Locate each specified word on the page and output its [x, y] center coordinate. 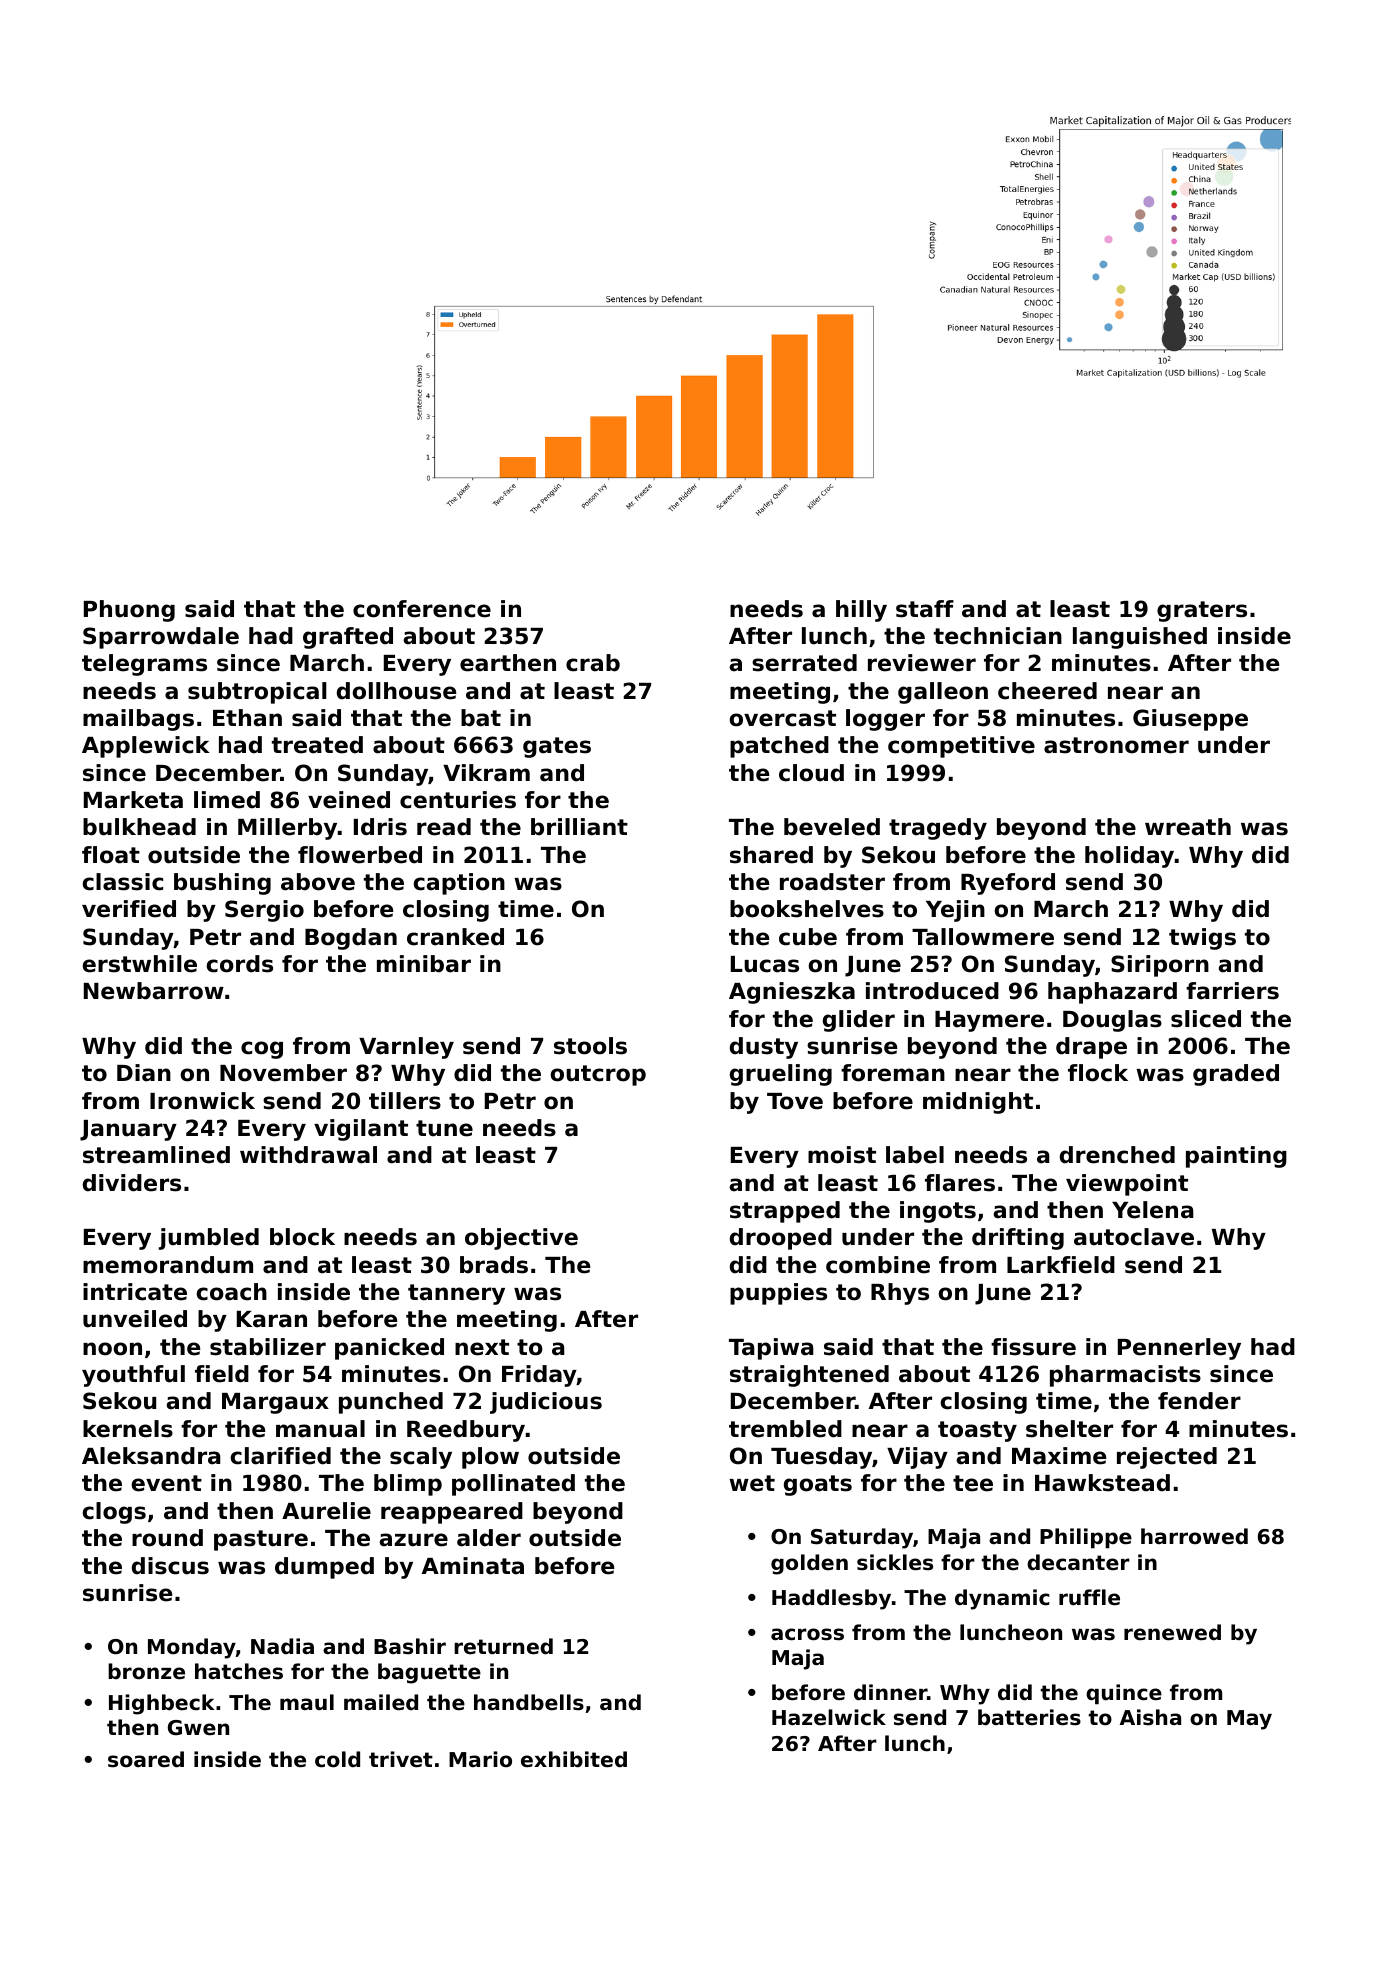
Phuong [129, 611]
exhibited [574, 1759]
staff [925, 609]
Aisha [1150, 1717]
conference [422, 609]
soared [146, 1759]
